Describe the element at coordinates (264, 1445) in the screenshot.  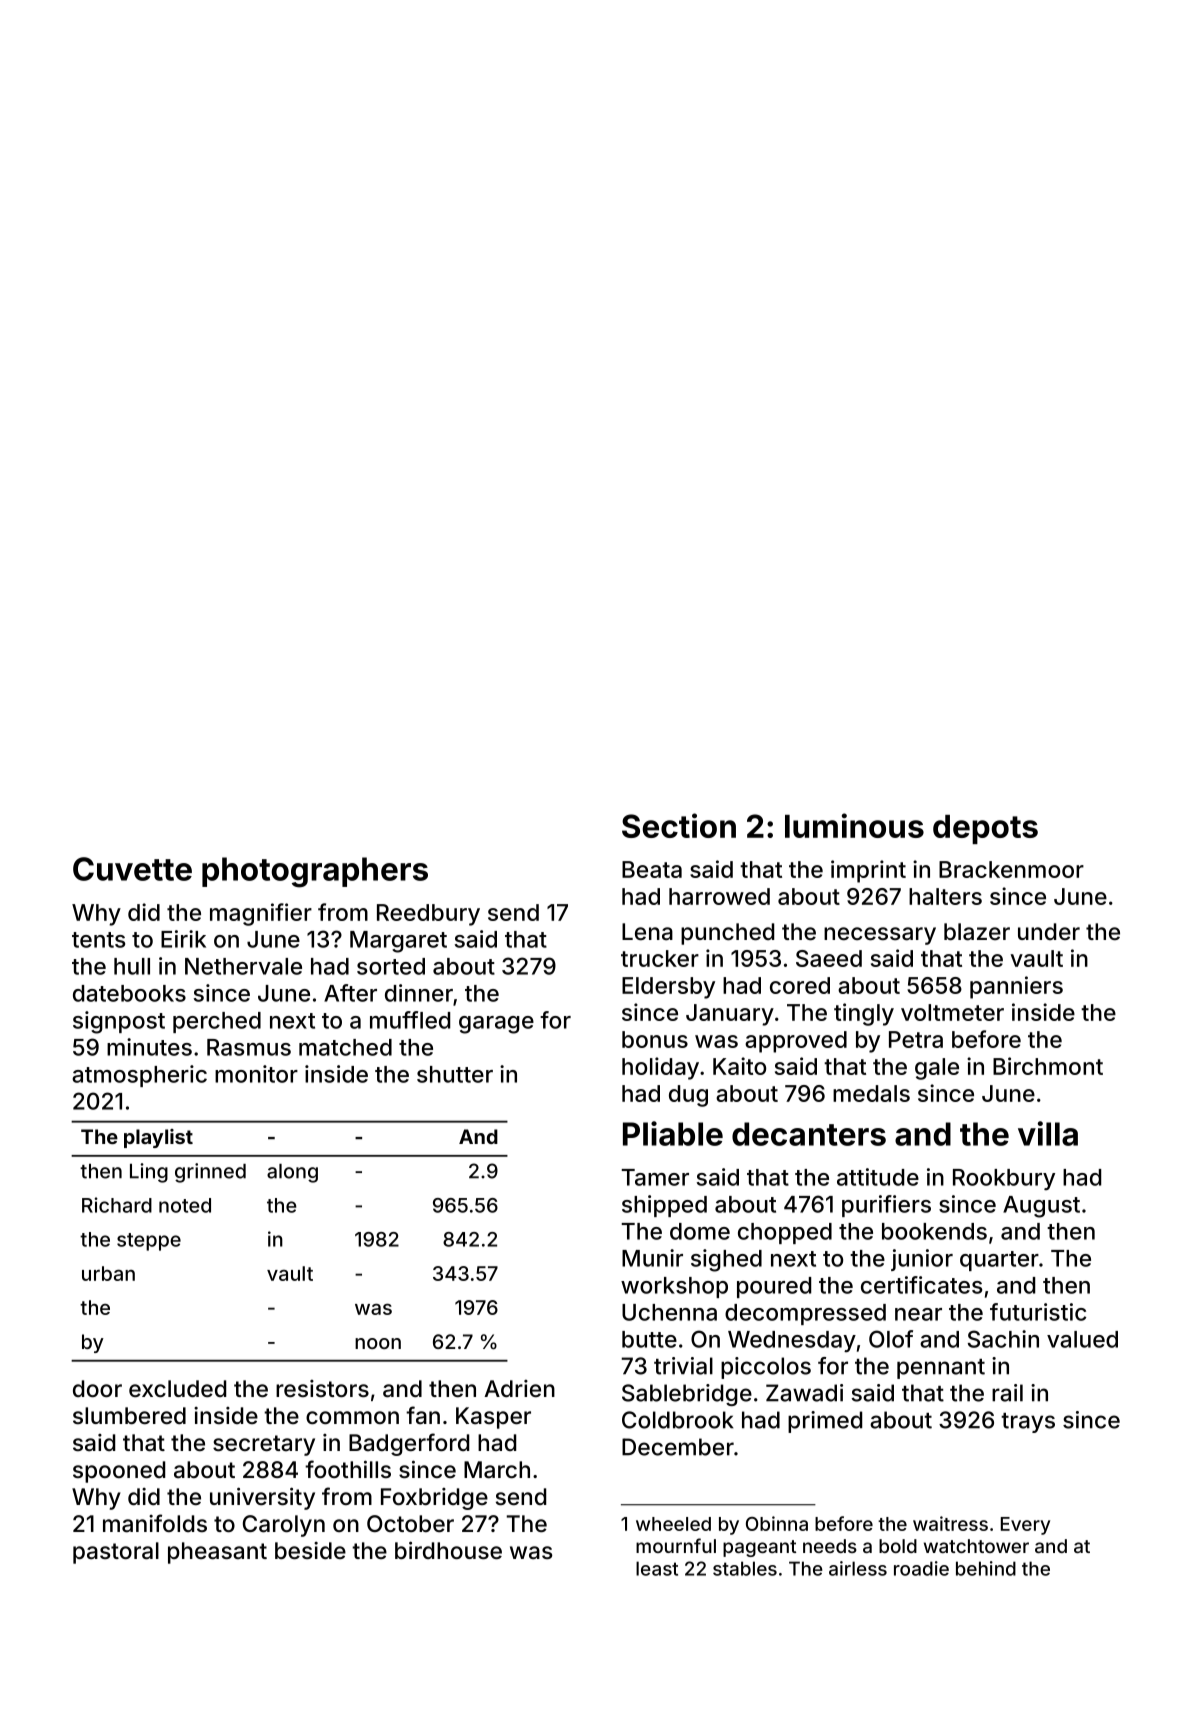
I see `secretary` at that location.
